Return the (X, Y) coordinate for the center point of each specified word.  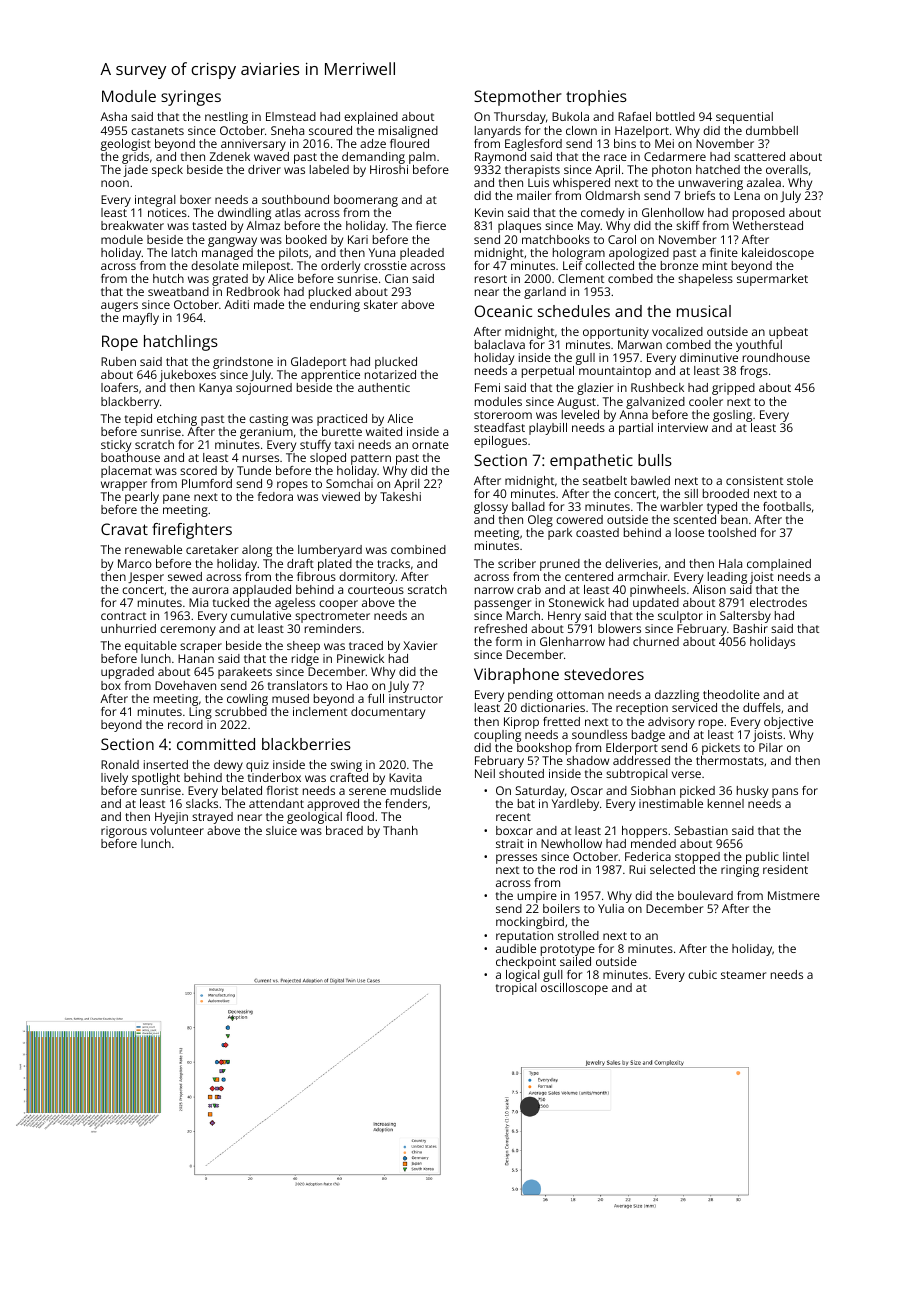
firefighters (192, 531)
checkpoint (526, 963)
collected (609, 265)
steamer (743, 975)
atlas (288, 212)
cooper (338, 605)
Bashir (750, 628)
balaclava (500, 344)
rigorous (124, 832)
